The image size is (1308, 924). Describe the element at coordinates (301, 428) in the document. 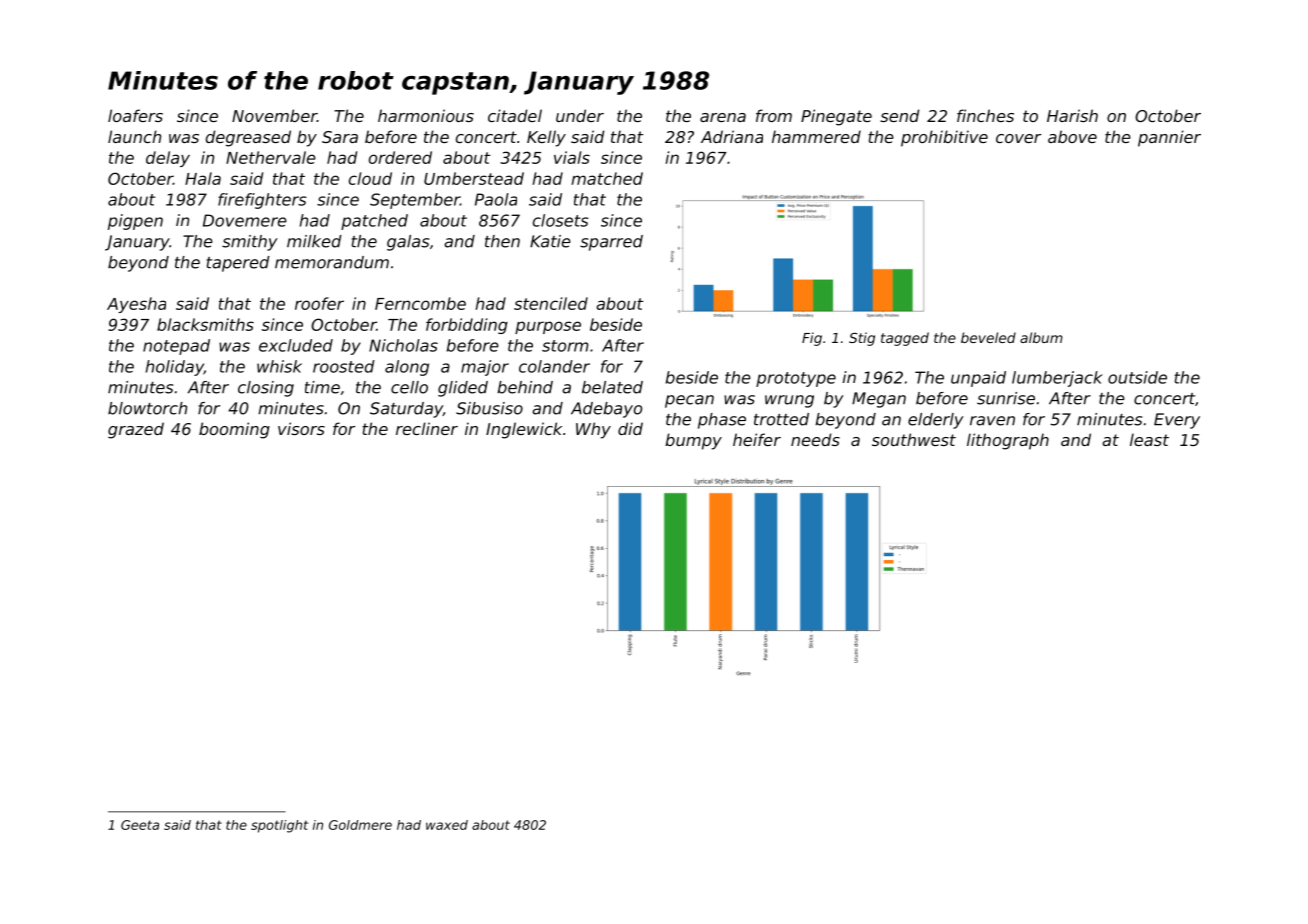

I see `visors` at that location.
